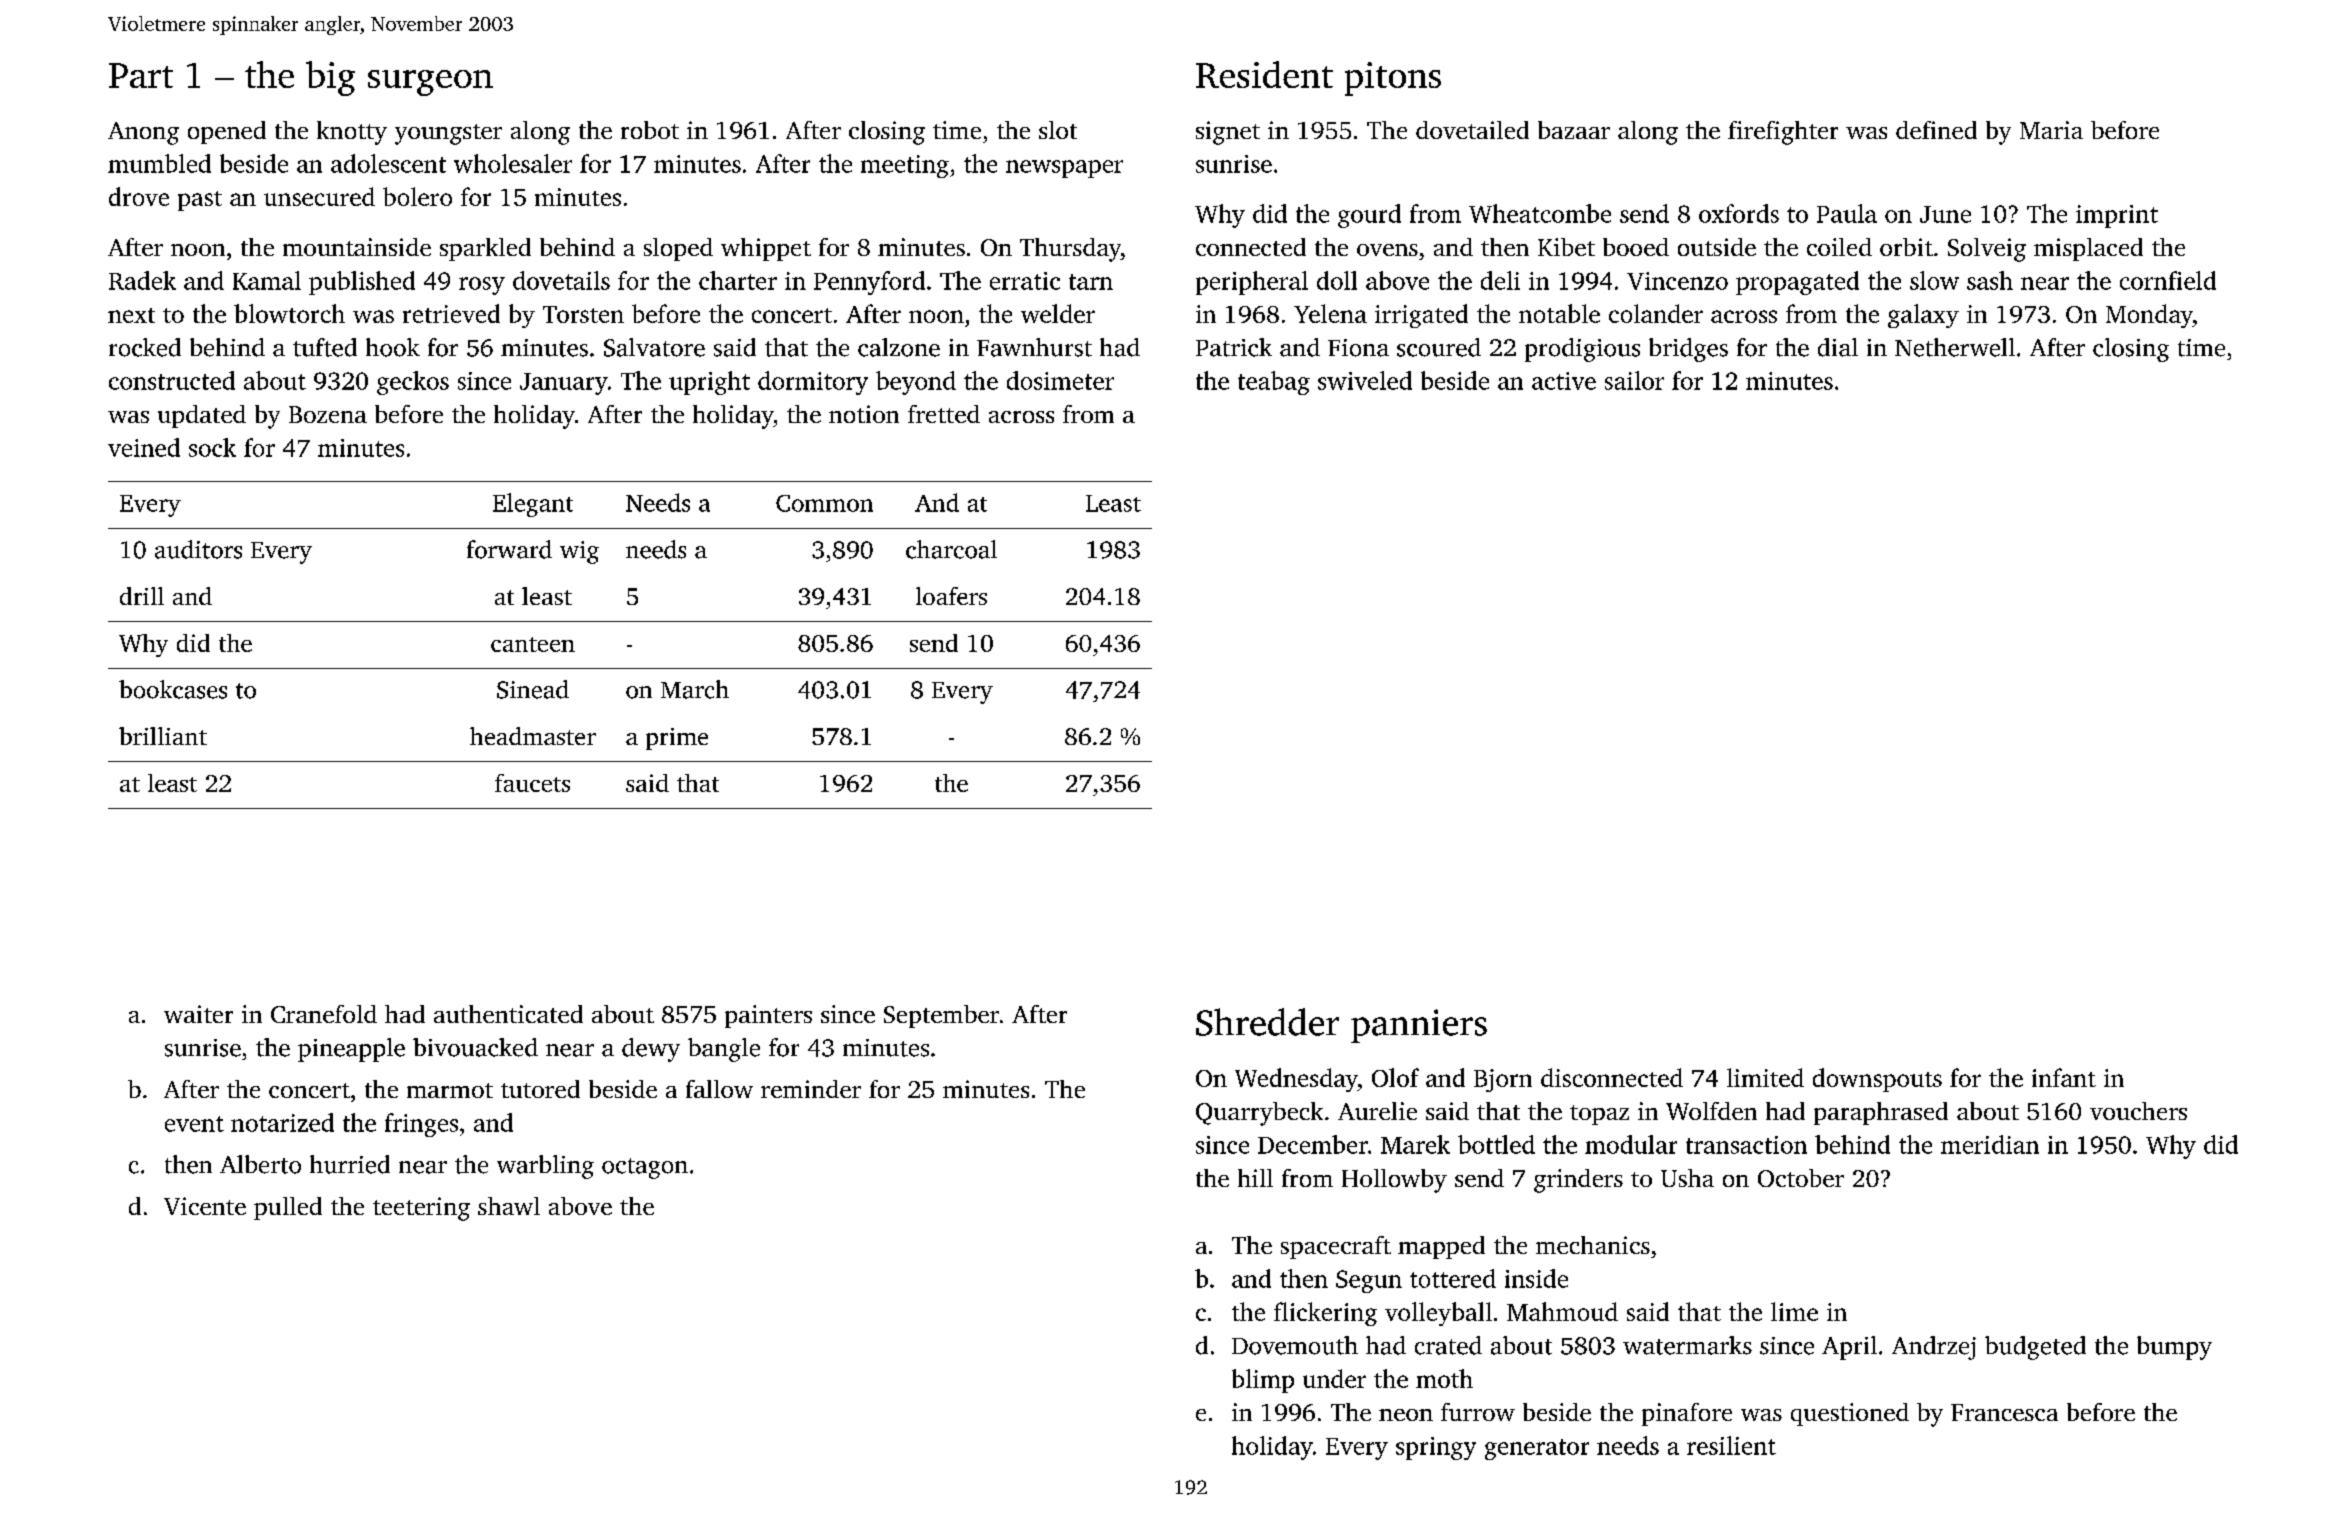 This screenshot has width=2347, height=1519. I want to click on swiveled, so click(1365, 380).
